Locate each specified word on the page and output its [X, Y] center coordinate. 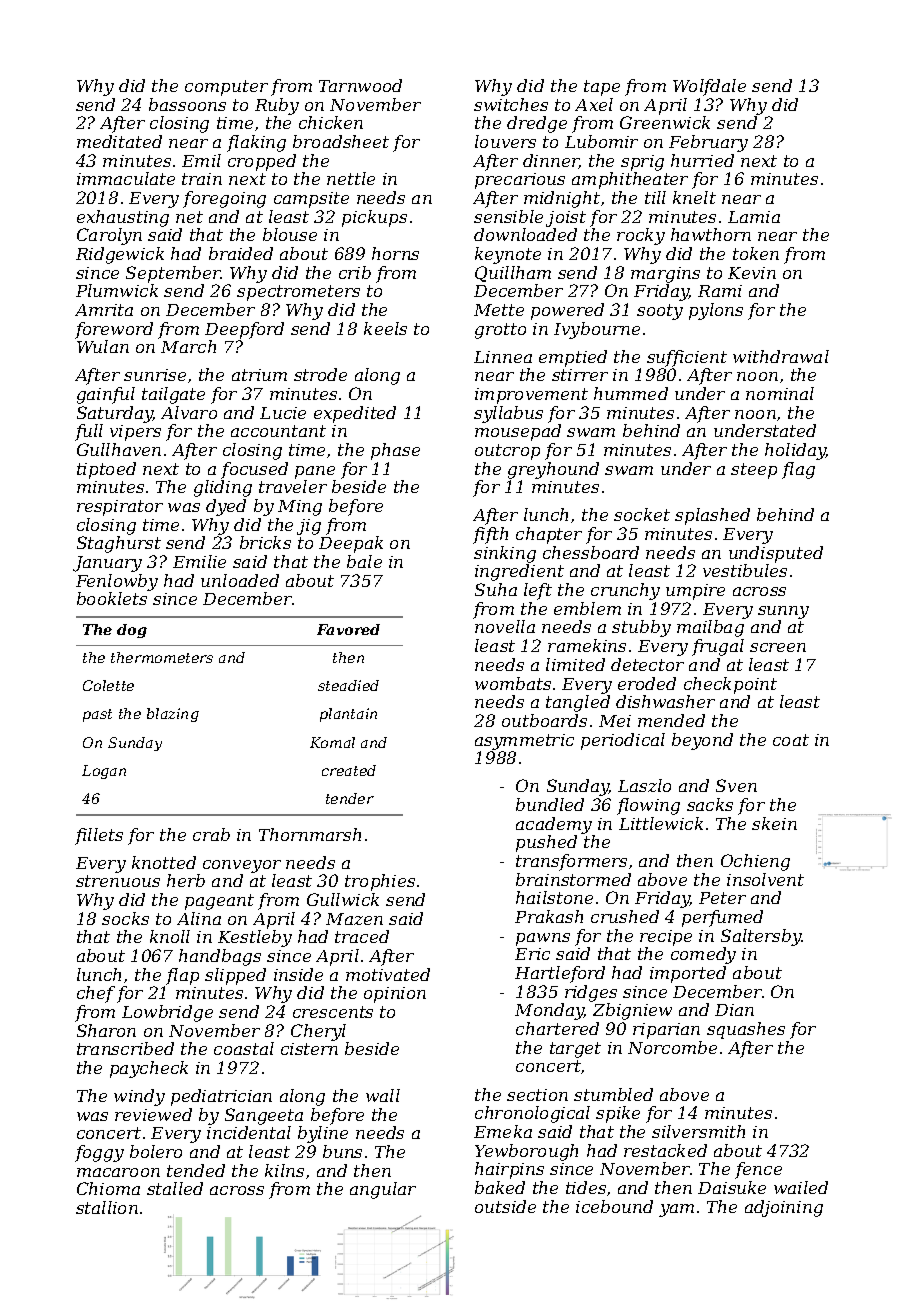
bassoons [187, 104]
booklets [112, 598]
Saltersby [761, 937]
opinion [395, 995]
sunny [783, 612]
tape [602, 88]
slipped [235, 976]
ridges [591, 993]
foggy [99, 1153]
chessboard [591, 552]
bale [364, 561]
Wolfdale [709, 87]
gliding [223, 488]
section [537, 1095]
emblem [587, 608]
